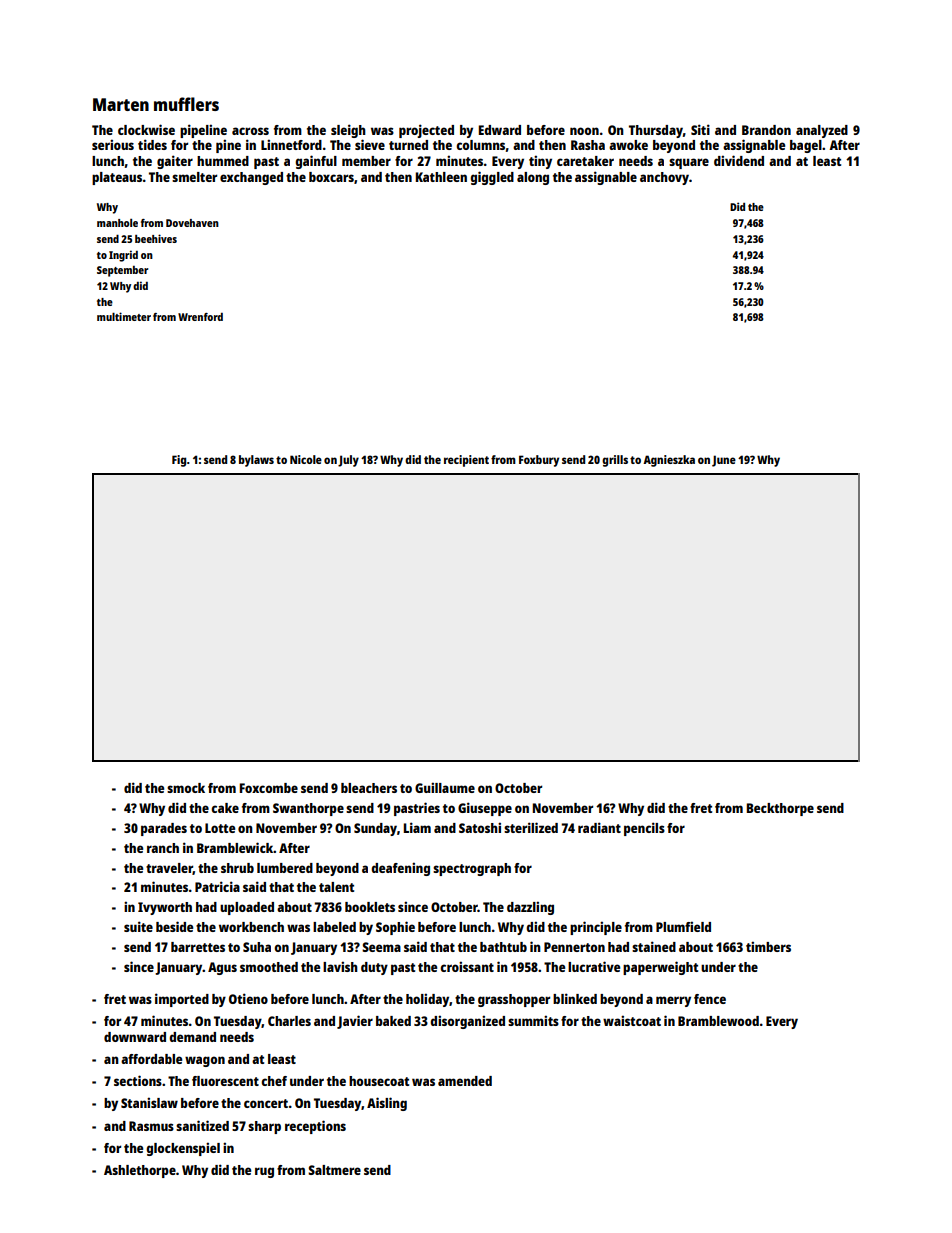 Image resolution: width=952 pixels, height=1233 pixels. I want to click on uploaded, so click(247, 908).
